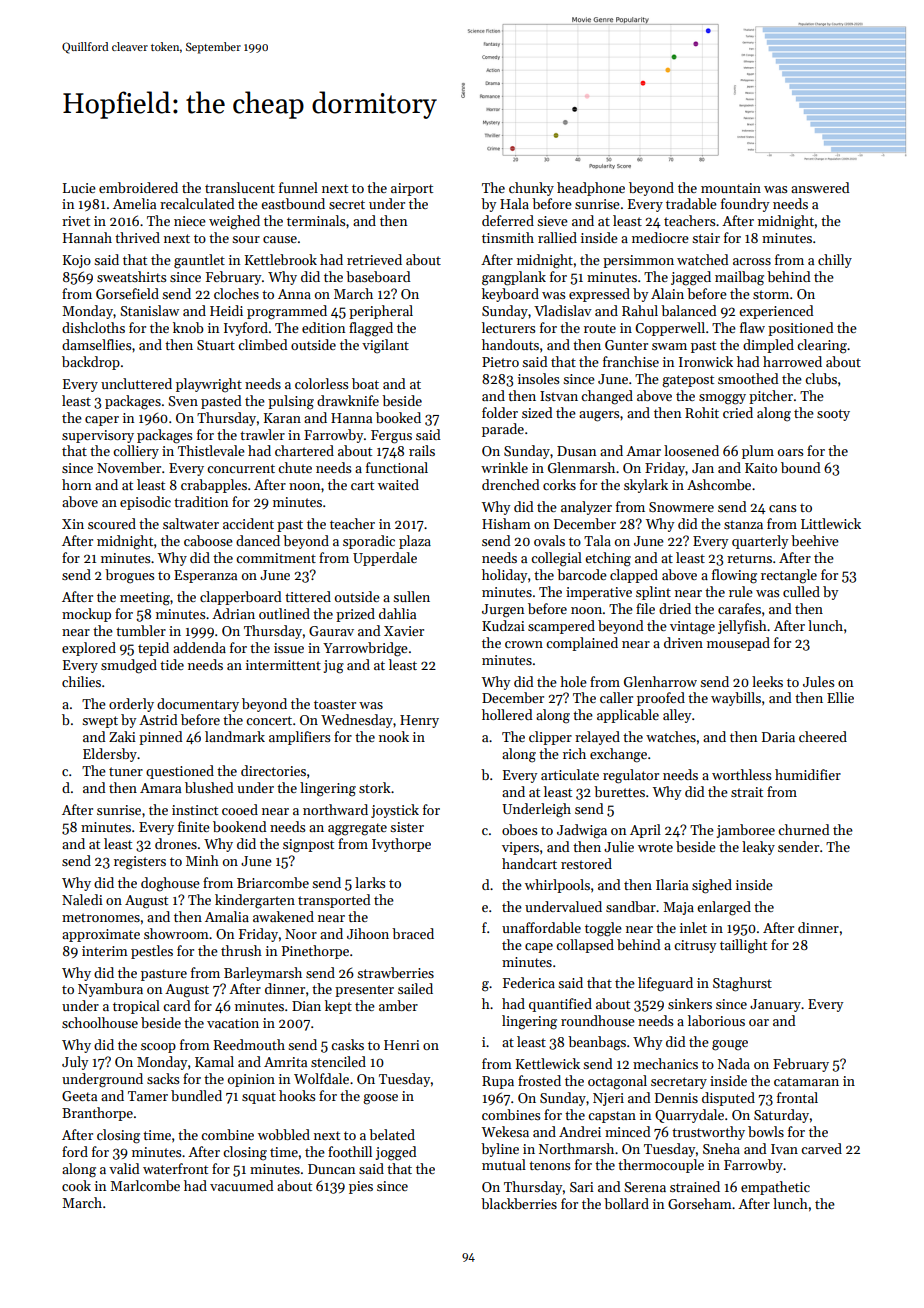 The height and width of the document is (1308, 924). I want to click on Marlcombe, so click(145, 1185).
